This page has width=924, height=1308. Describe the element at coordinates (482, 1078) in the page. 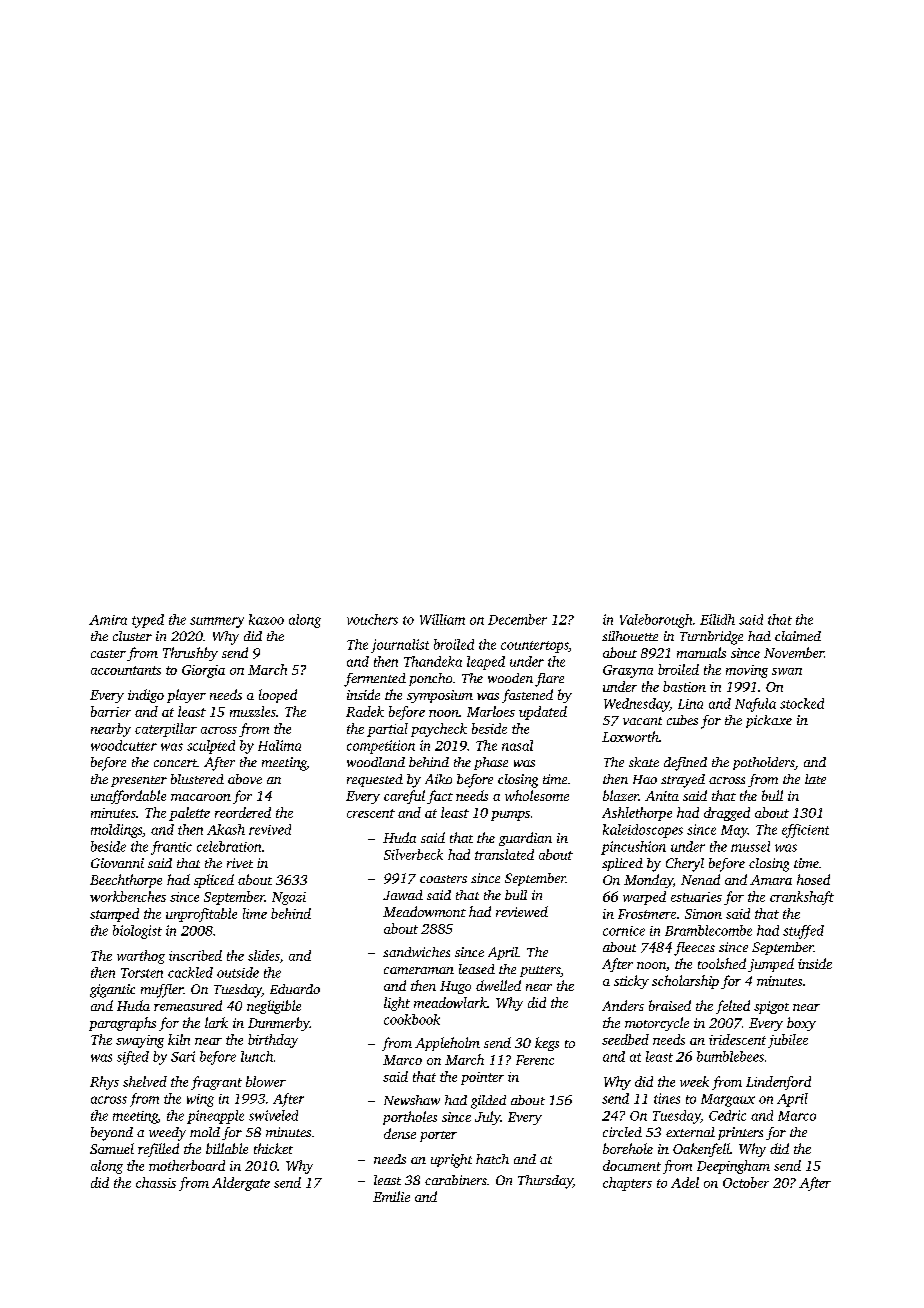

I see `pointer` at that location.
